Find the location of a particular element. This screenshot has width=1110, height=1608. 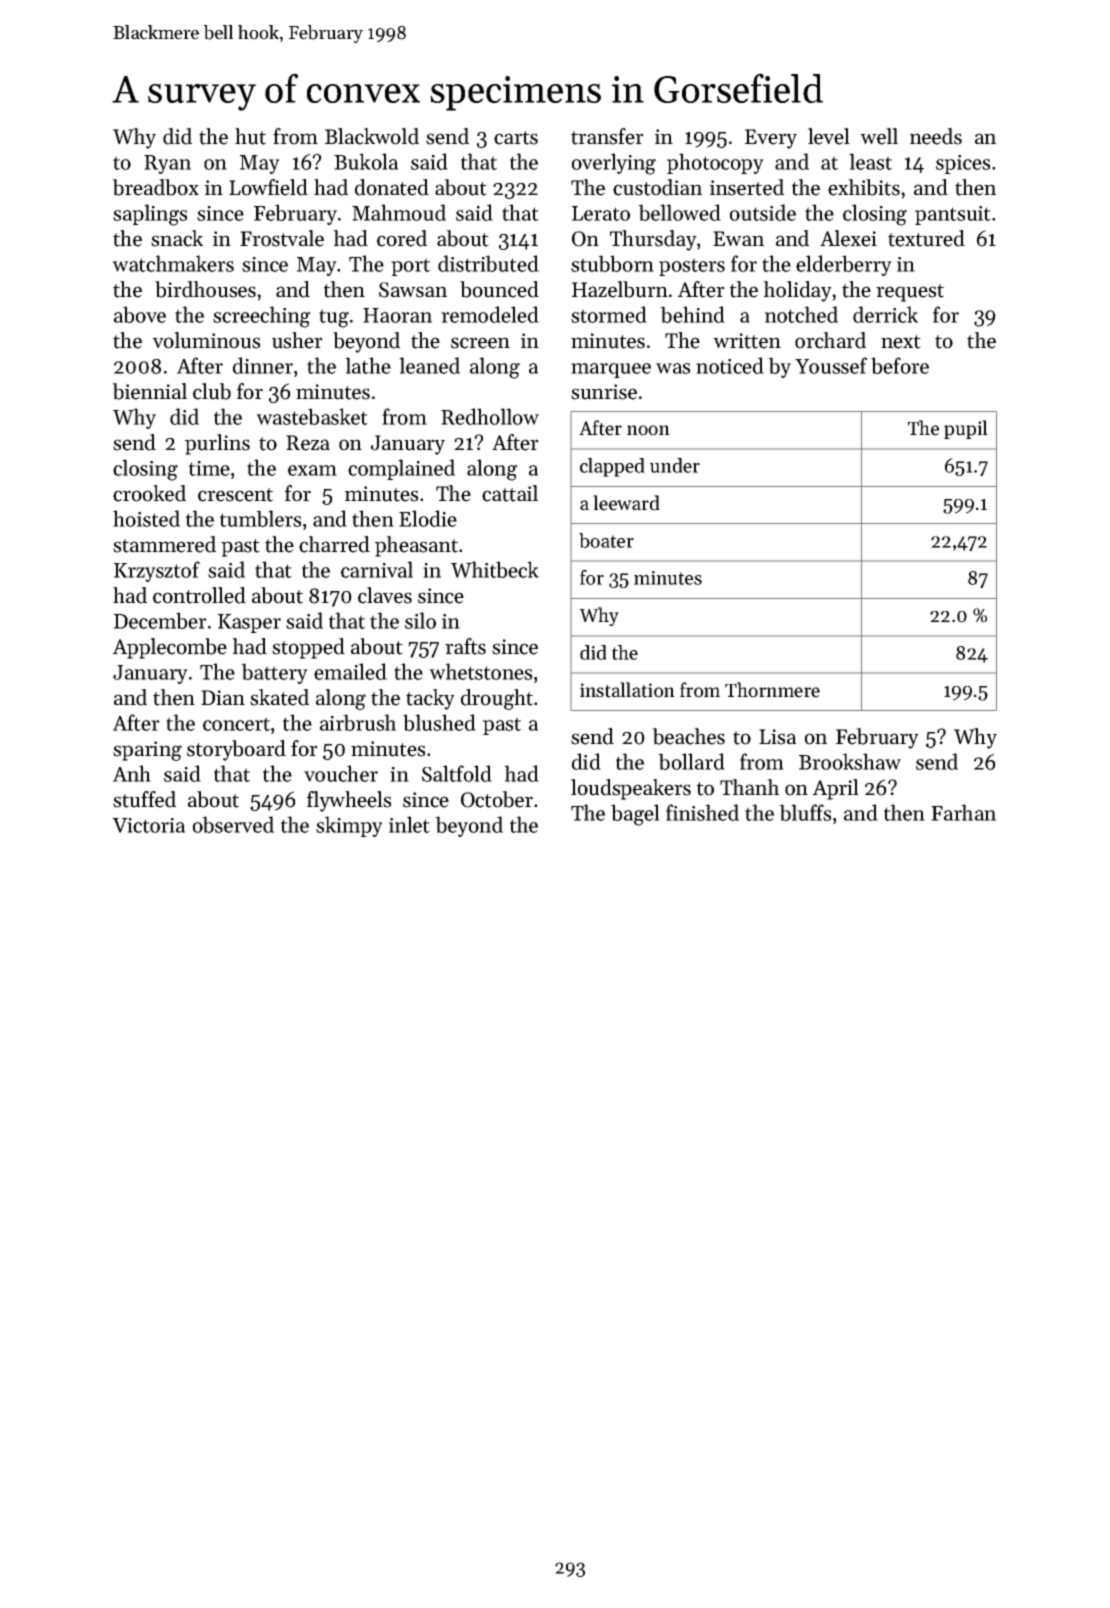

Every is located at coordinates (771, 139).
